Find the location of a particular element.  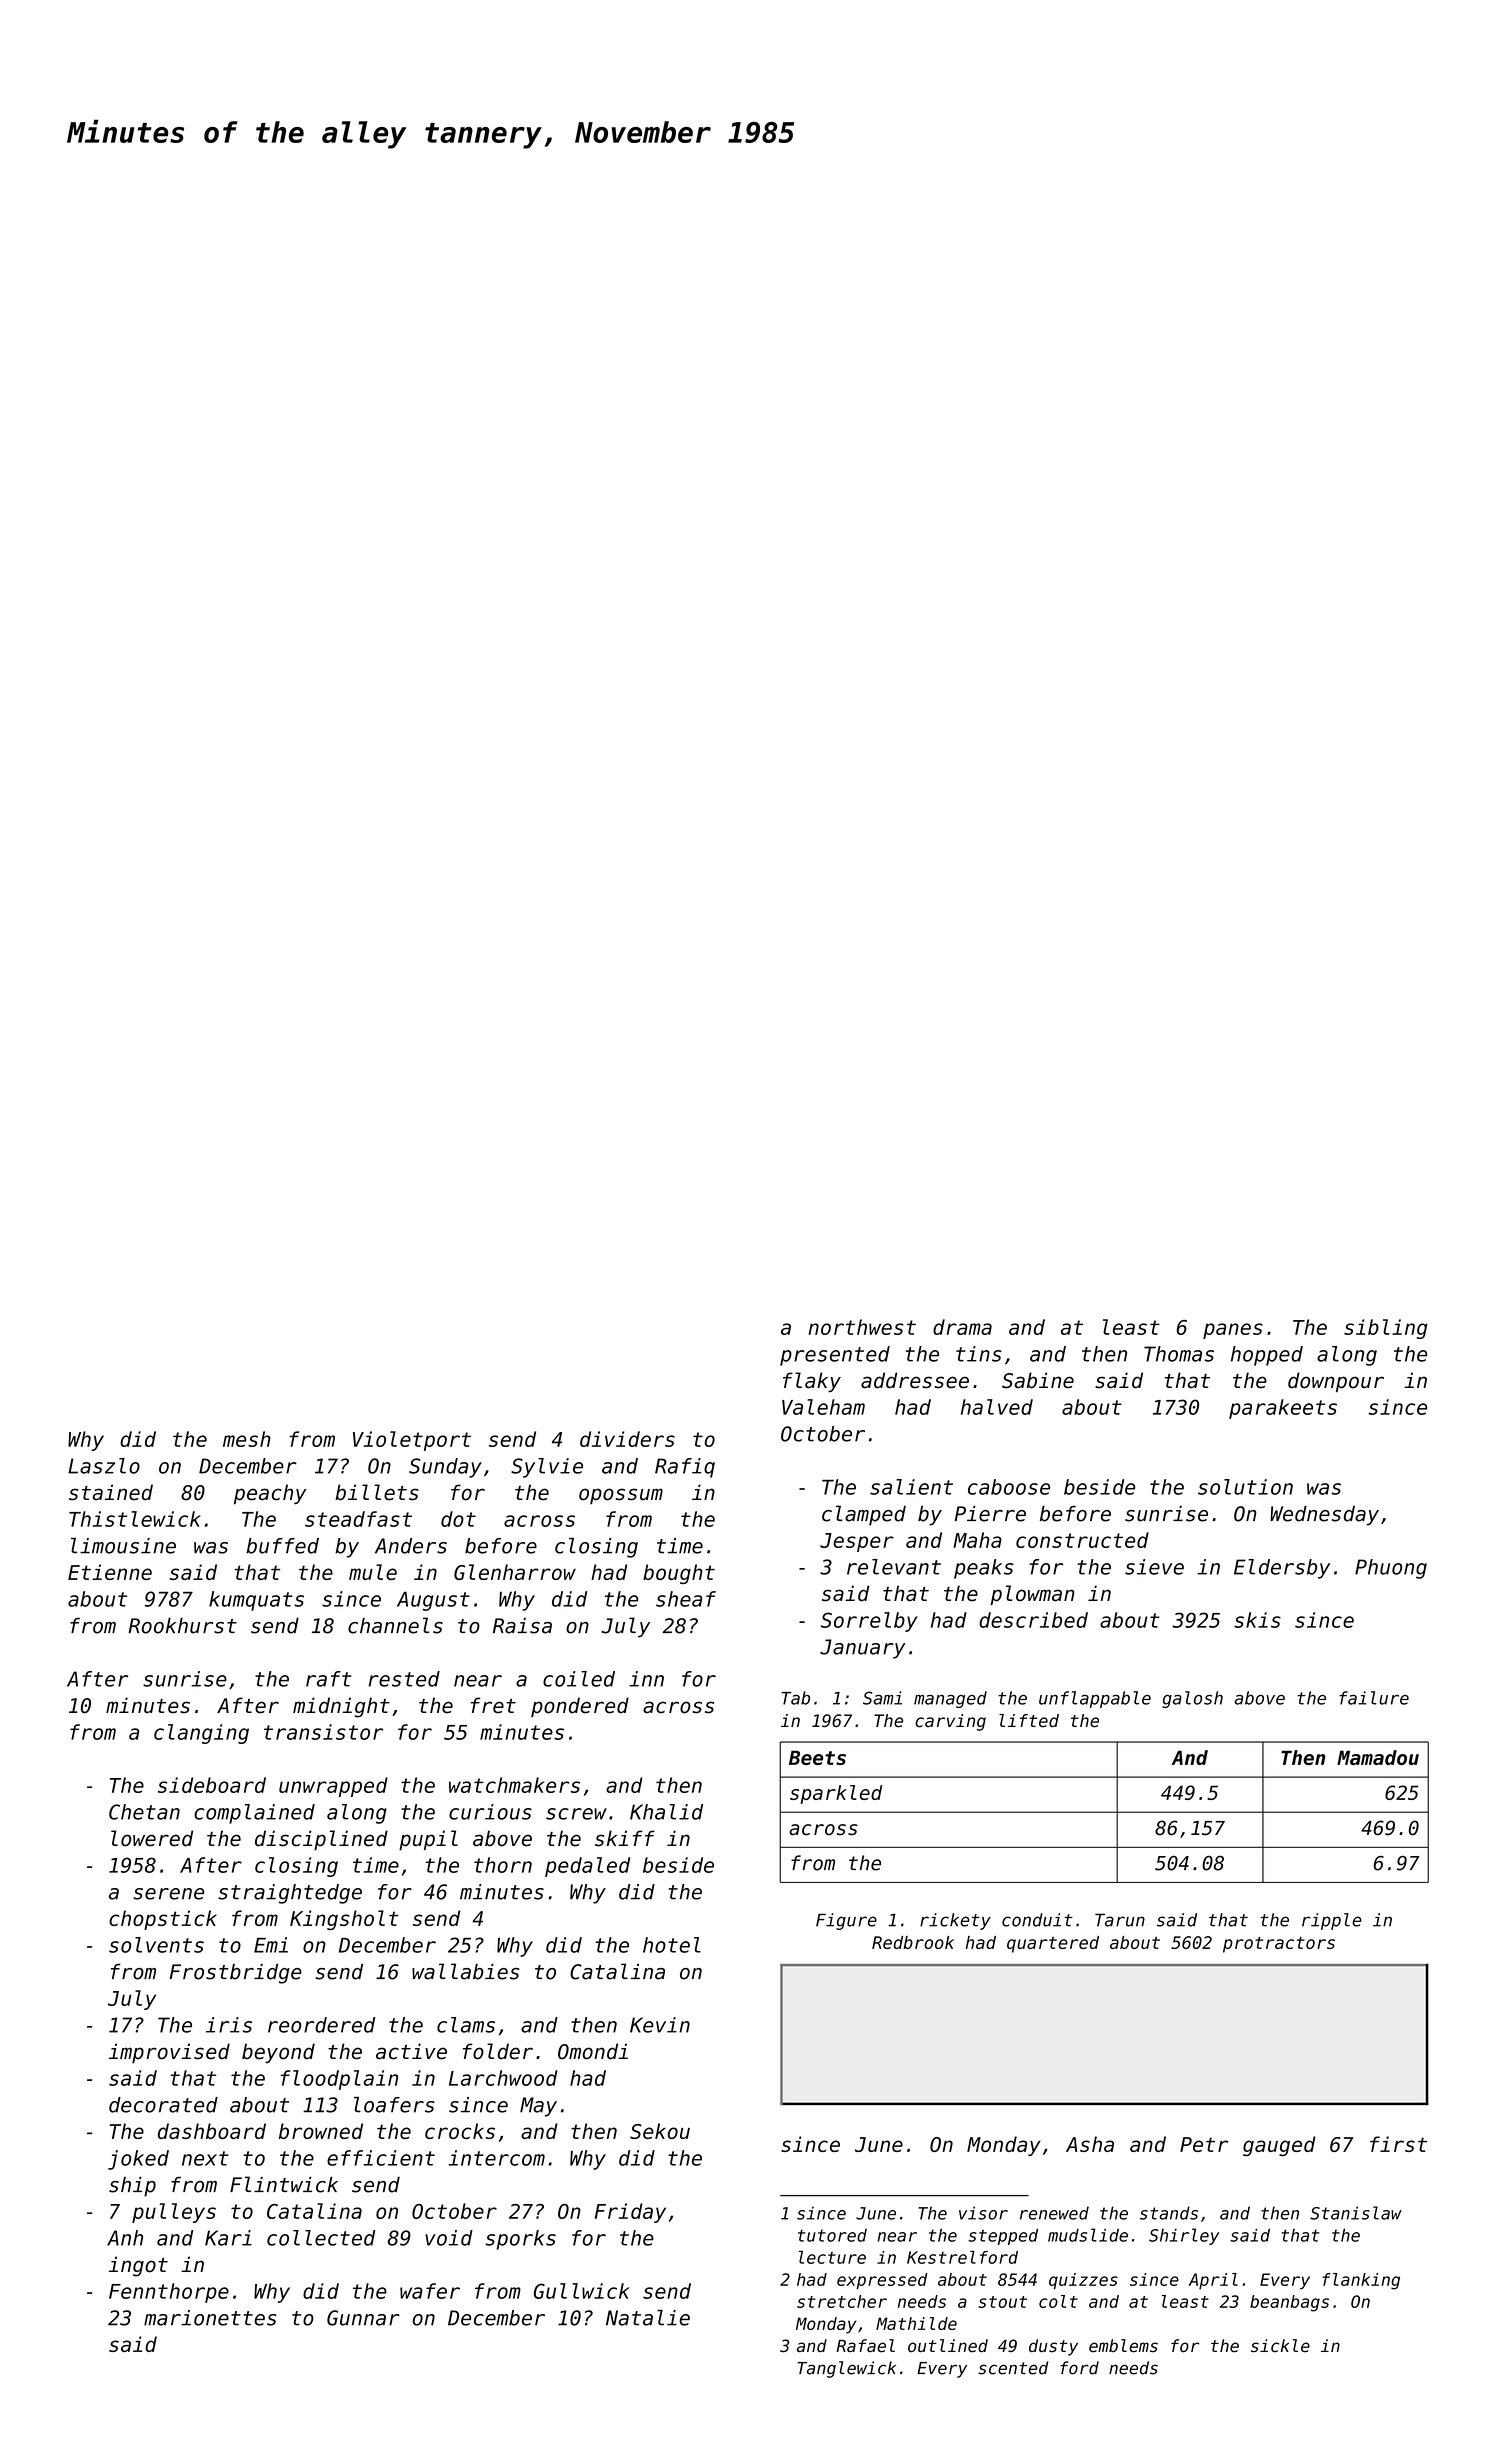

improvised is located at coordinates (169, 2053).
